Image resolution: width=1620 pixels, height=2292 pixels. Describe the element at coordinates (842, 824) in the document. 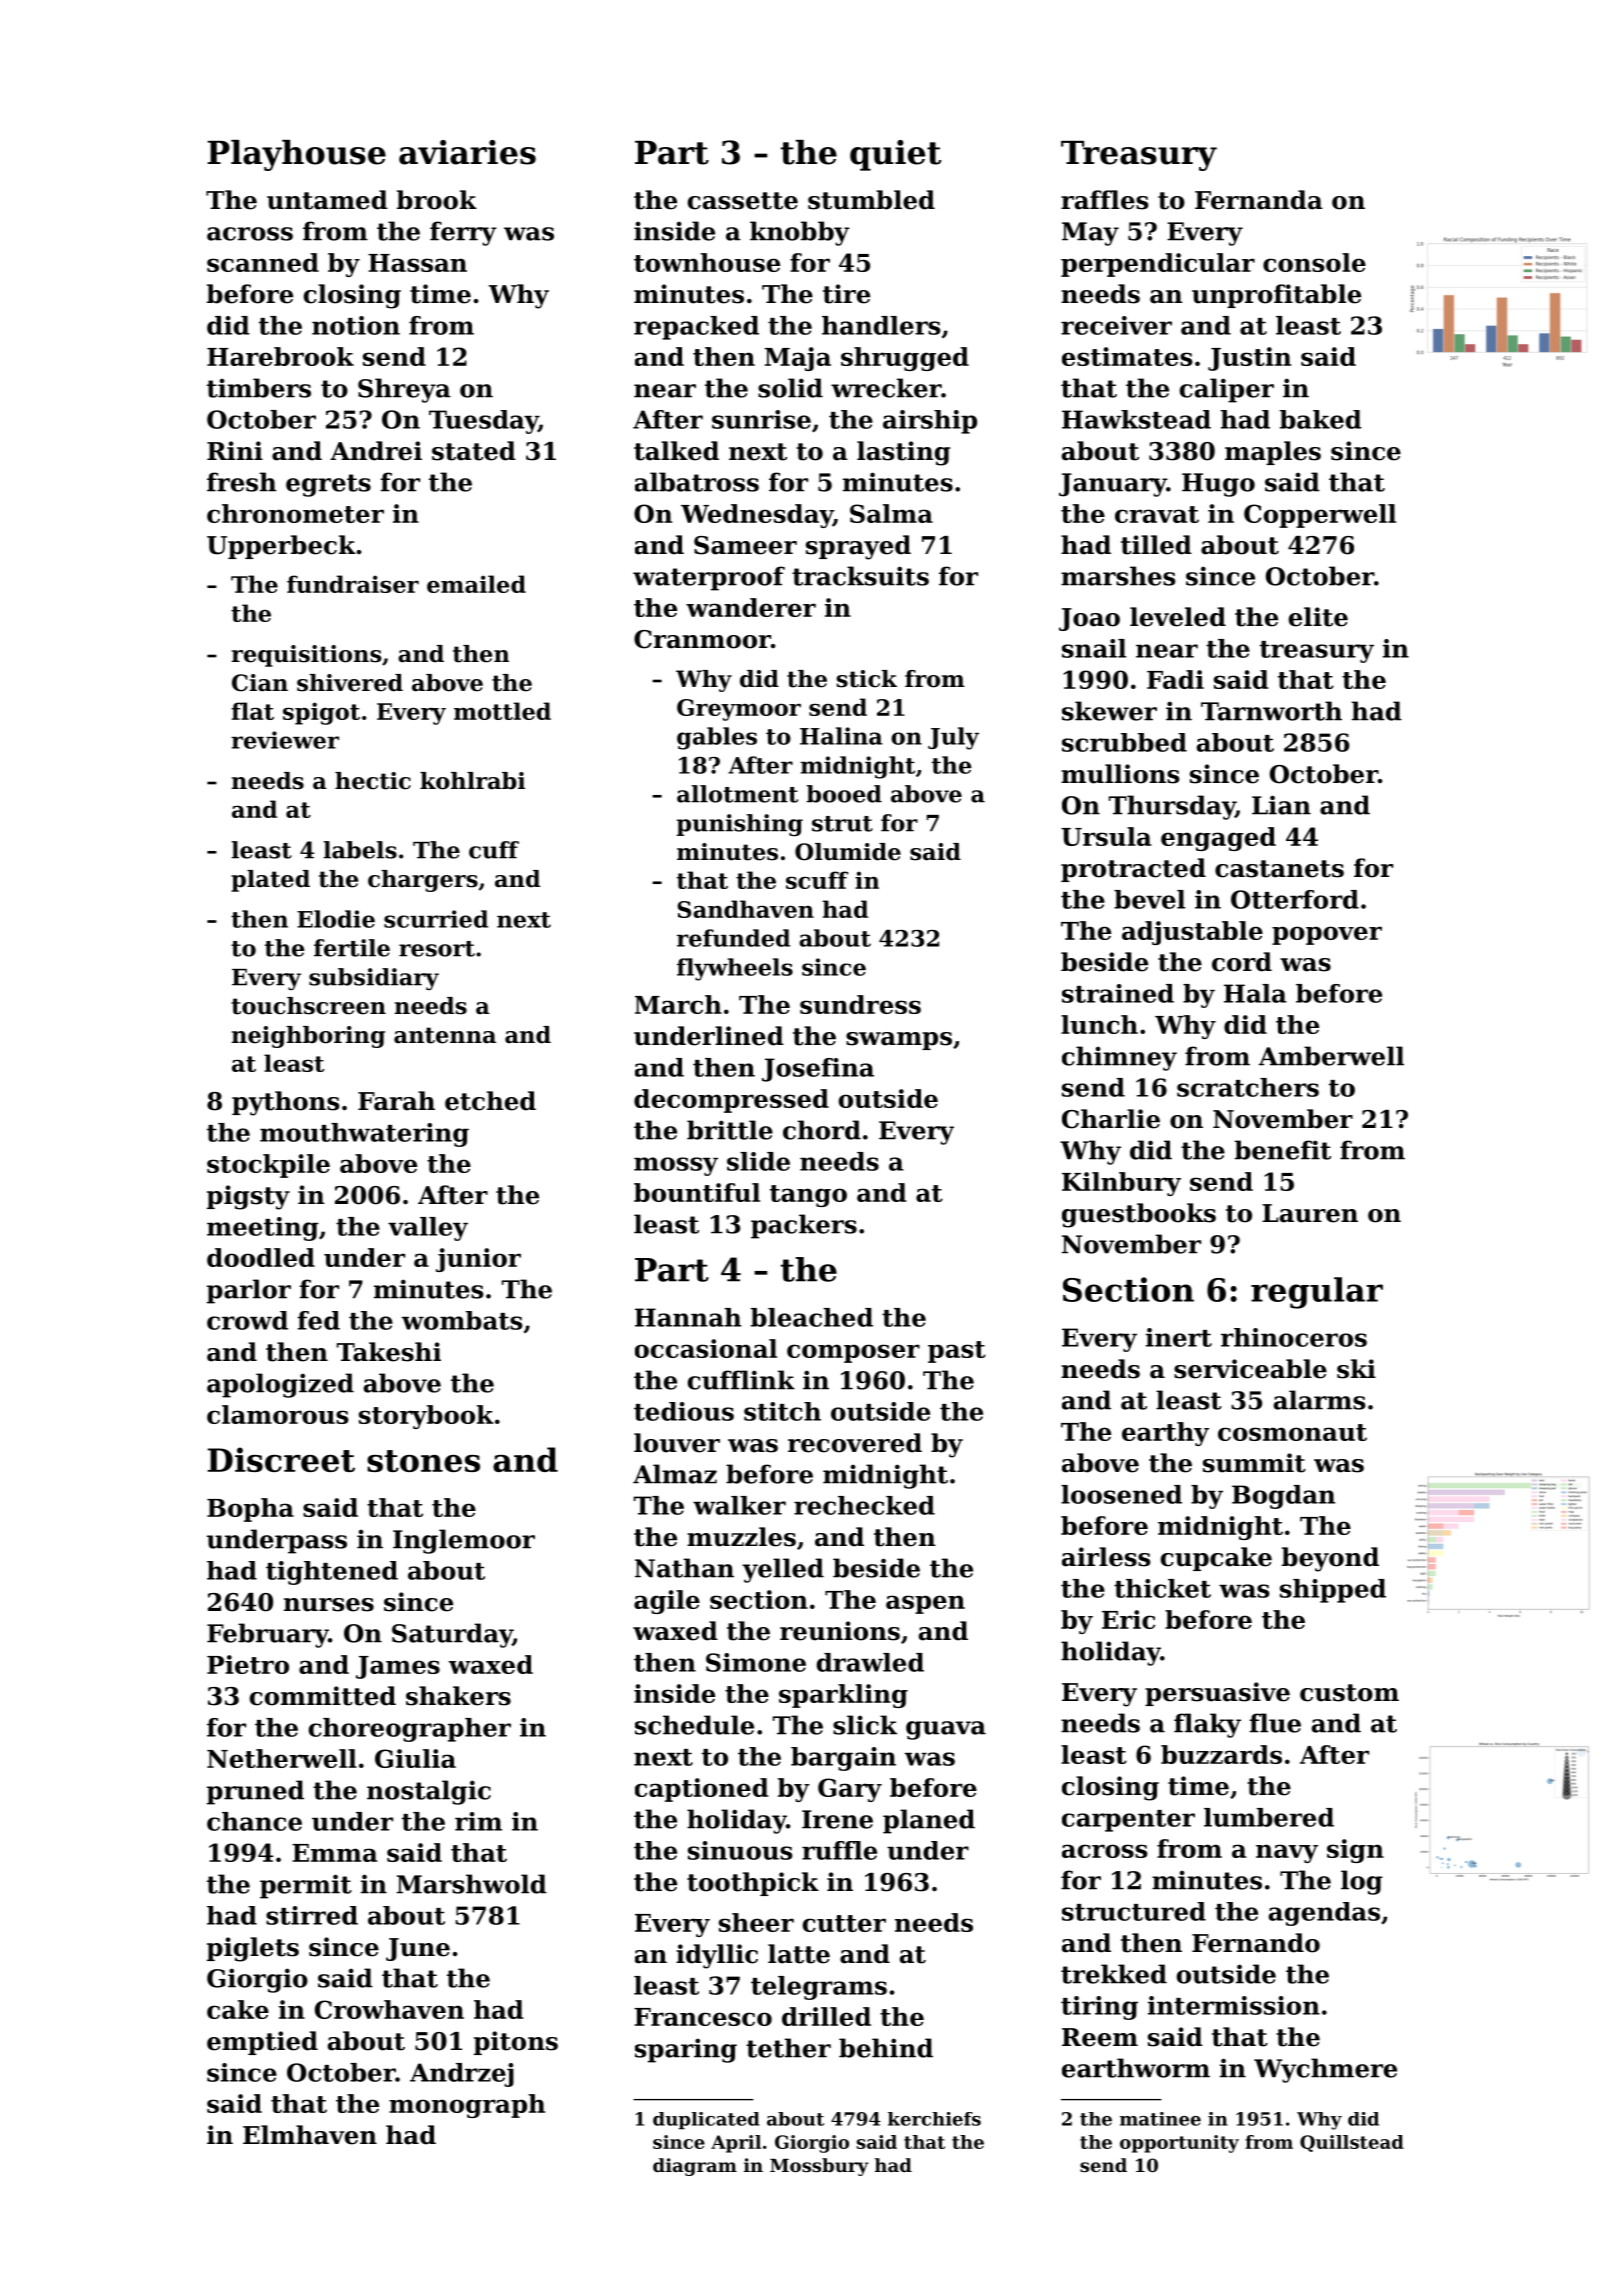

I see `strut` at that location.
